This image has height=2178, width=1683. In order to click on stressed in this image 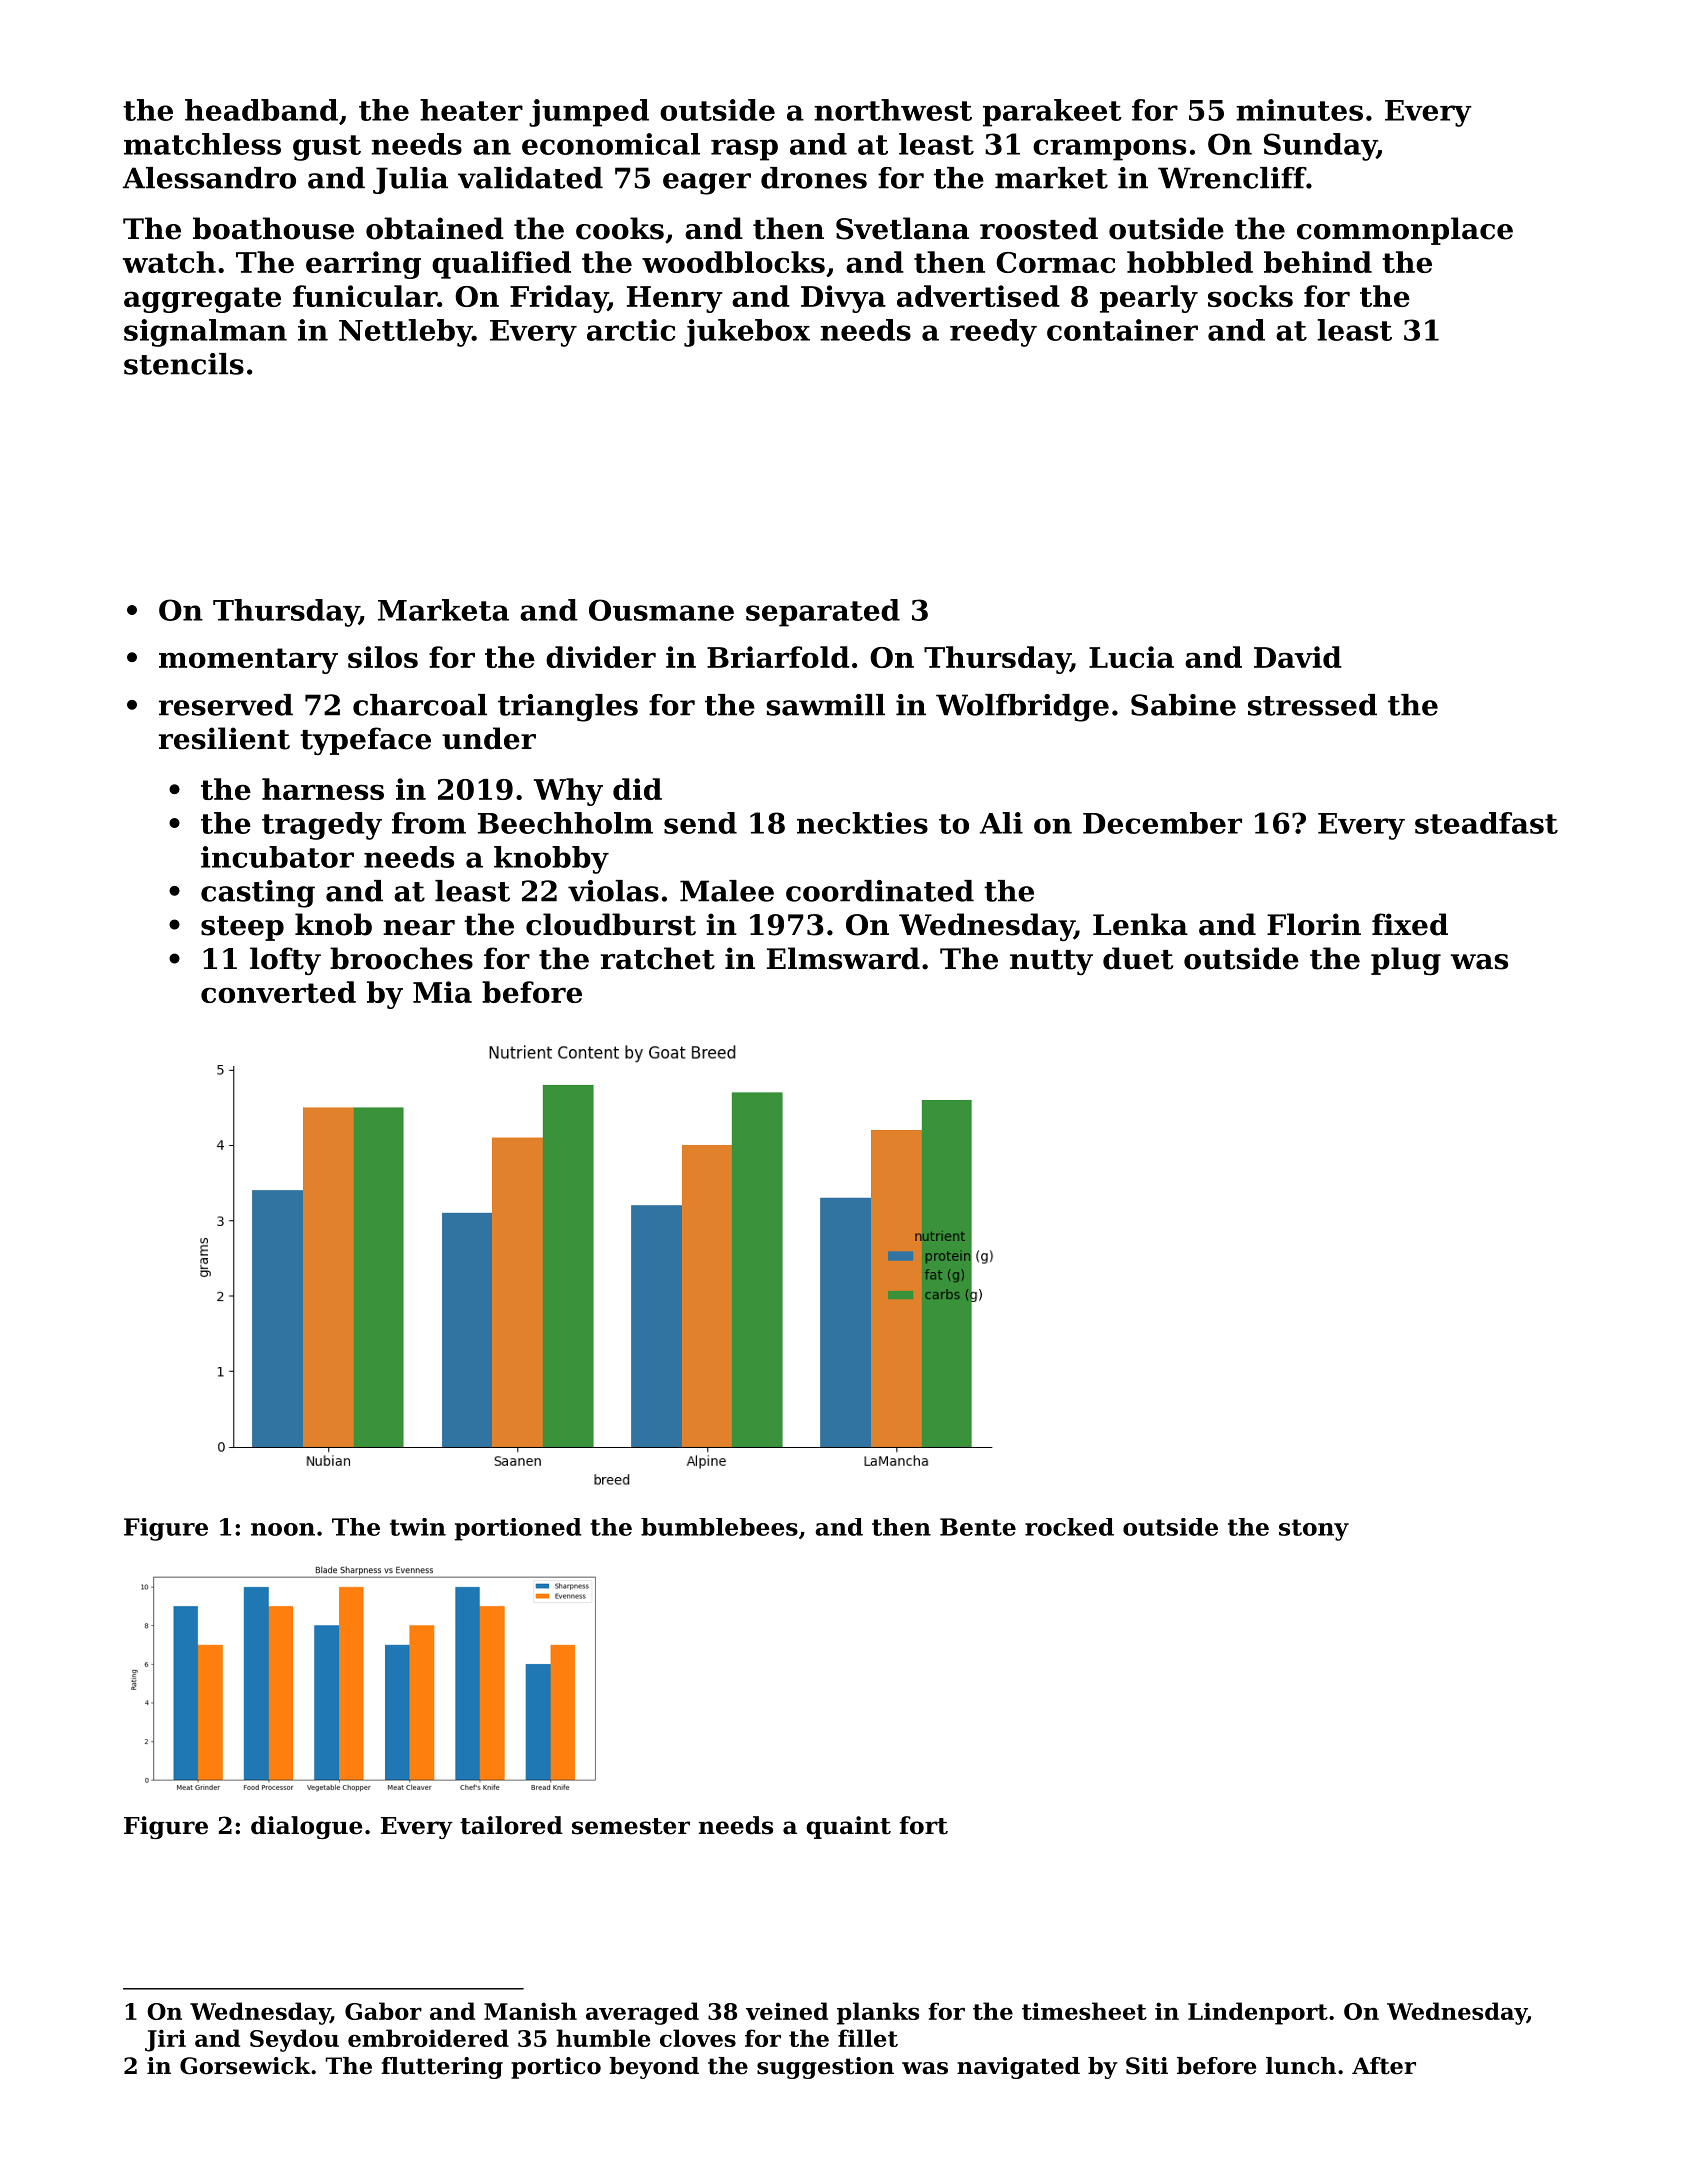, I will do `click(1312, 705)`.
